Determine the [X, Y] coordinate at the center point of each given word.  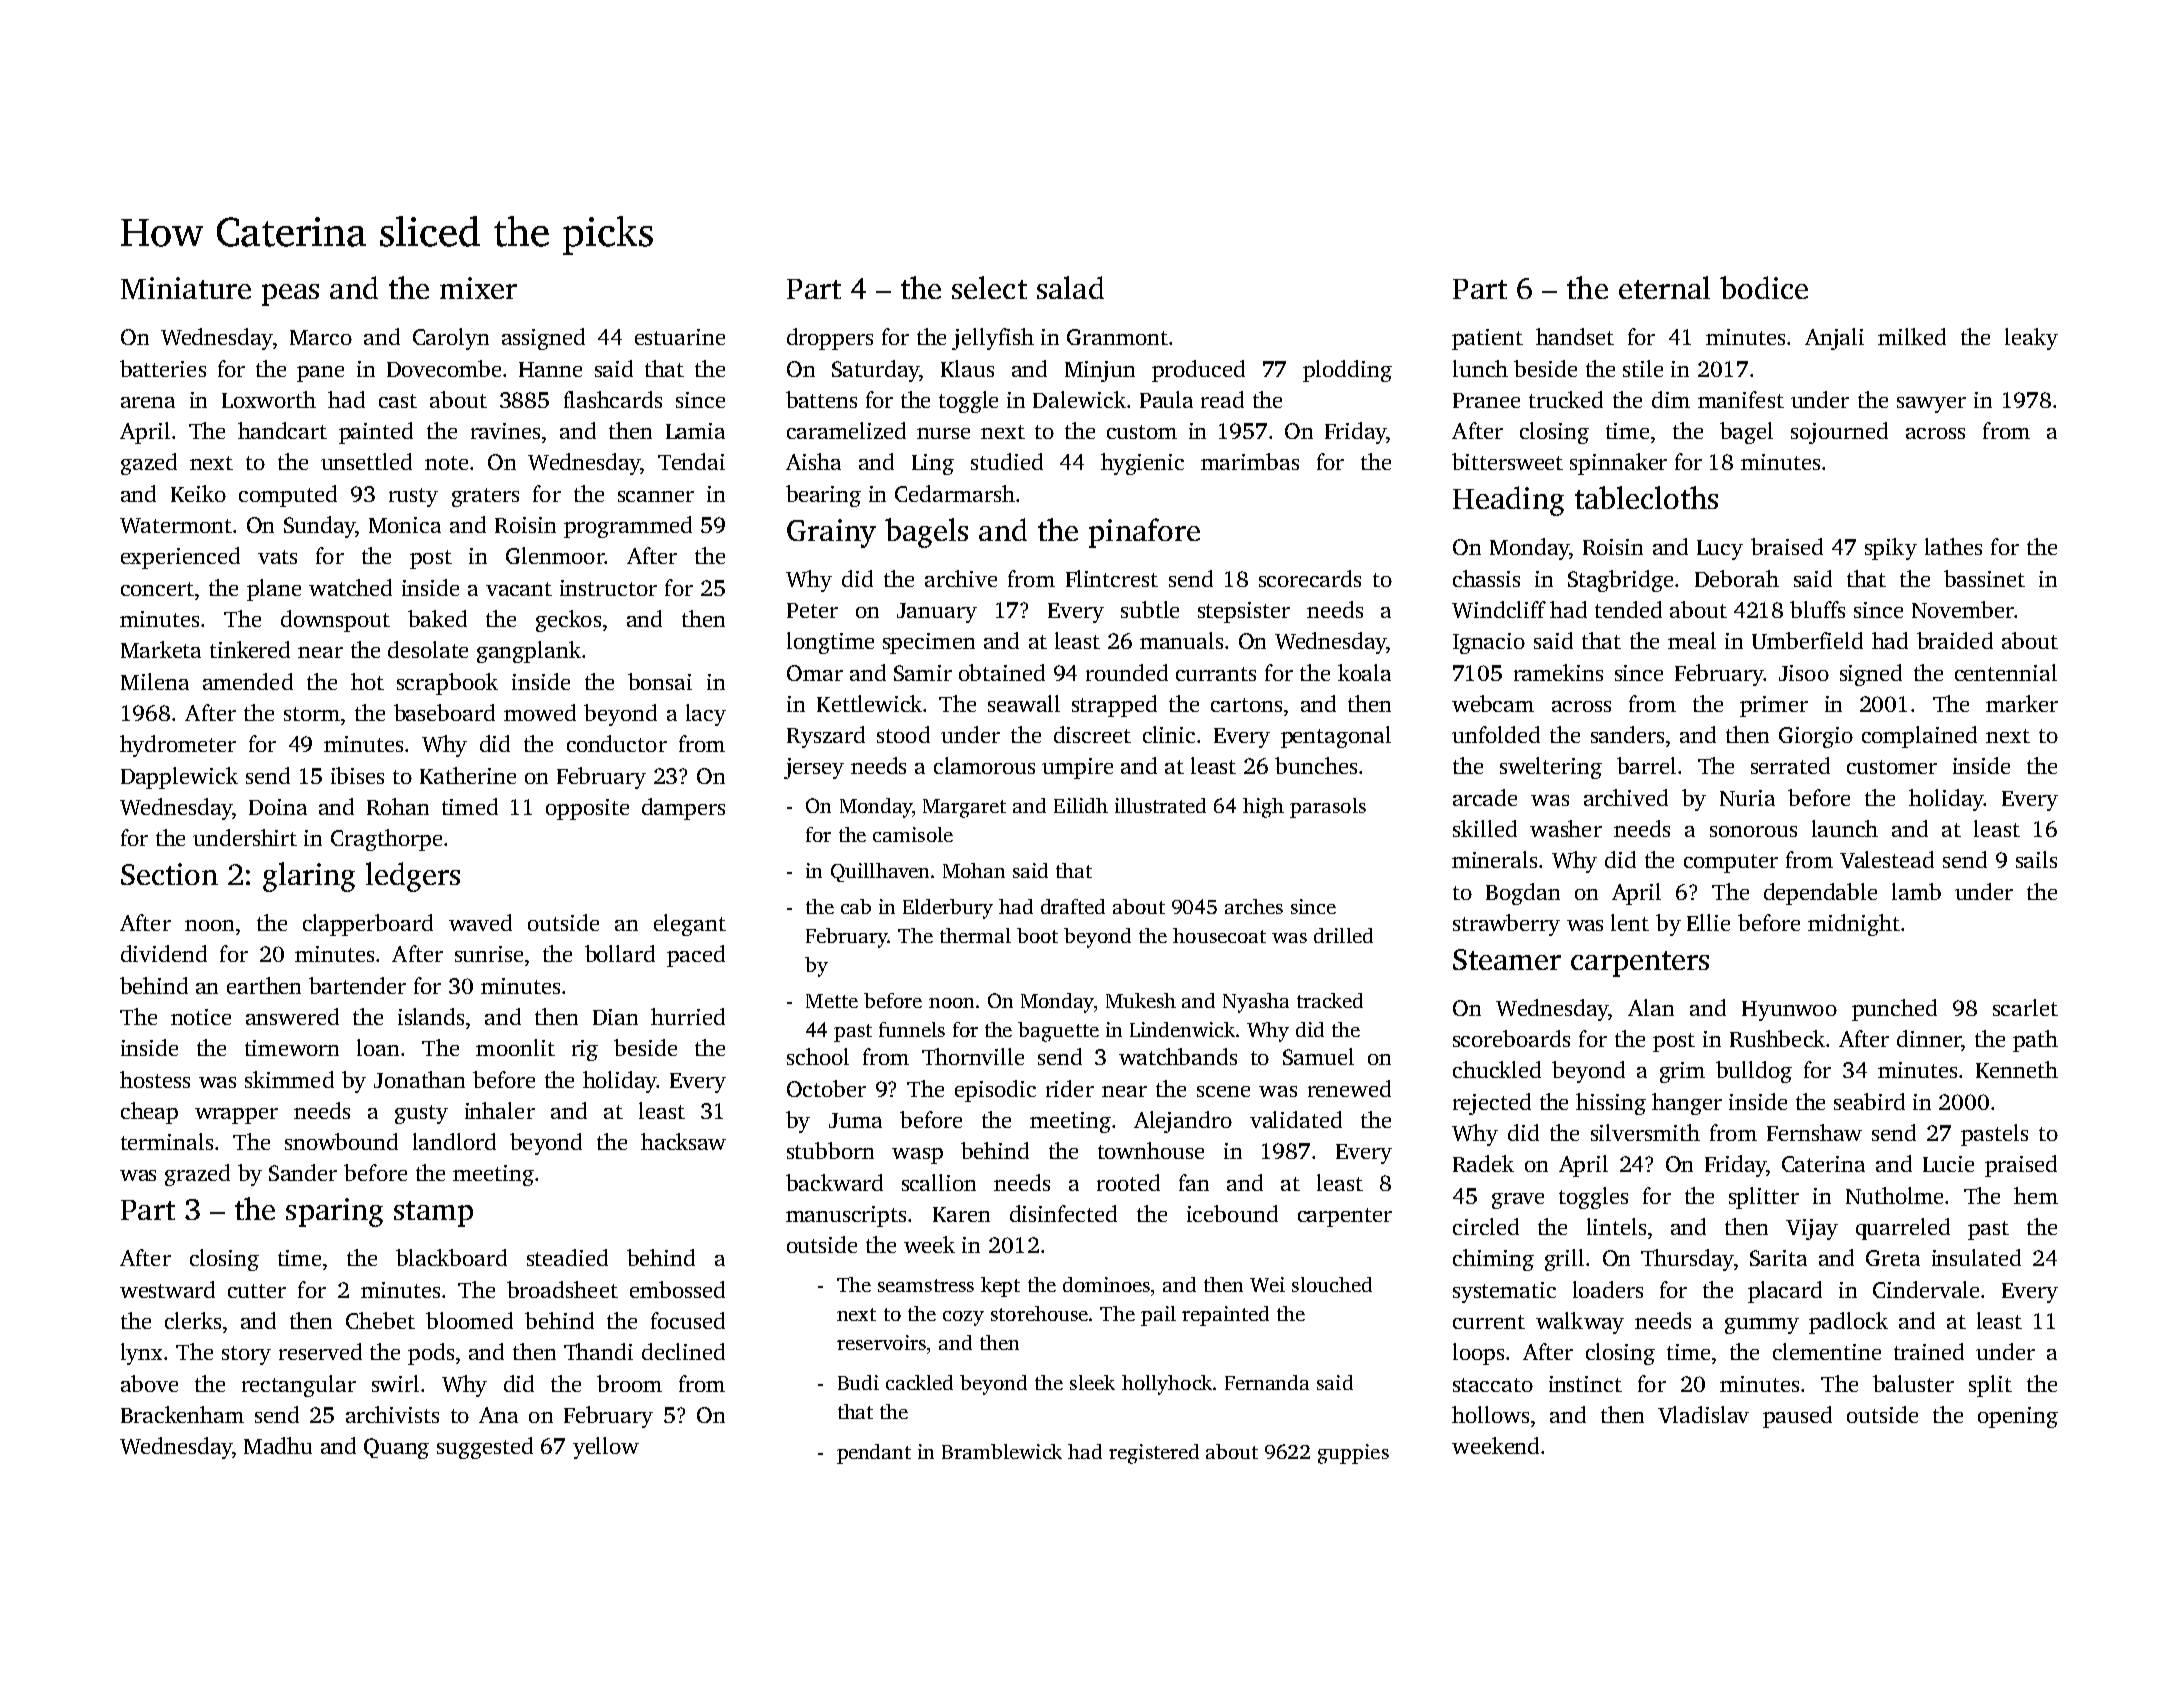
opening [2018, 1417]
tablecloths [1646, 497]
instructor [608, 588]
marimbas [1250, 461]
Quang [396, 1448]
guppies [1353, 1454]
